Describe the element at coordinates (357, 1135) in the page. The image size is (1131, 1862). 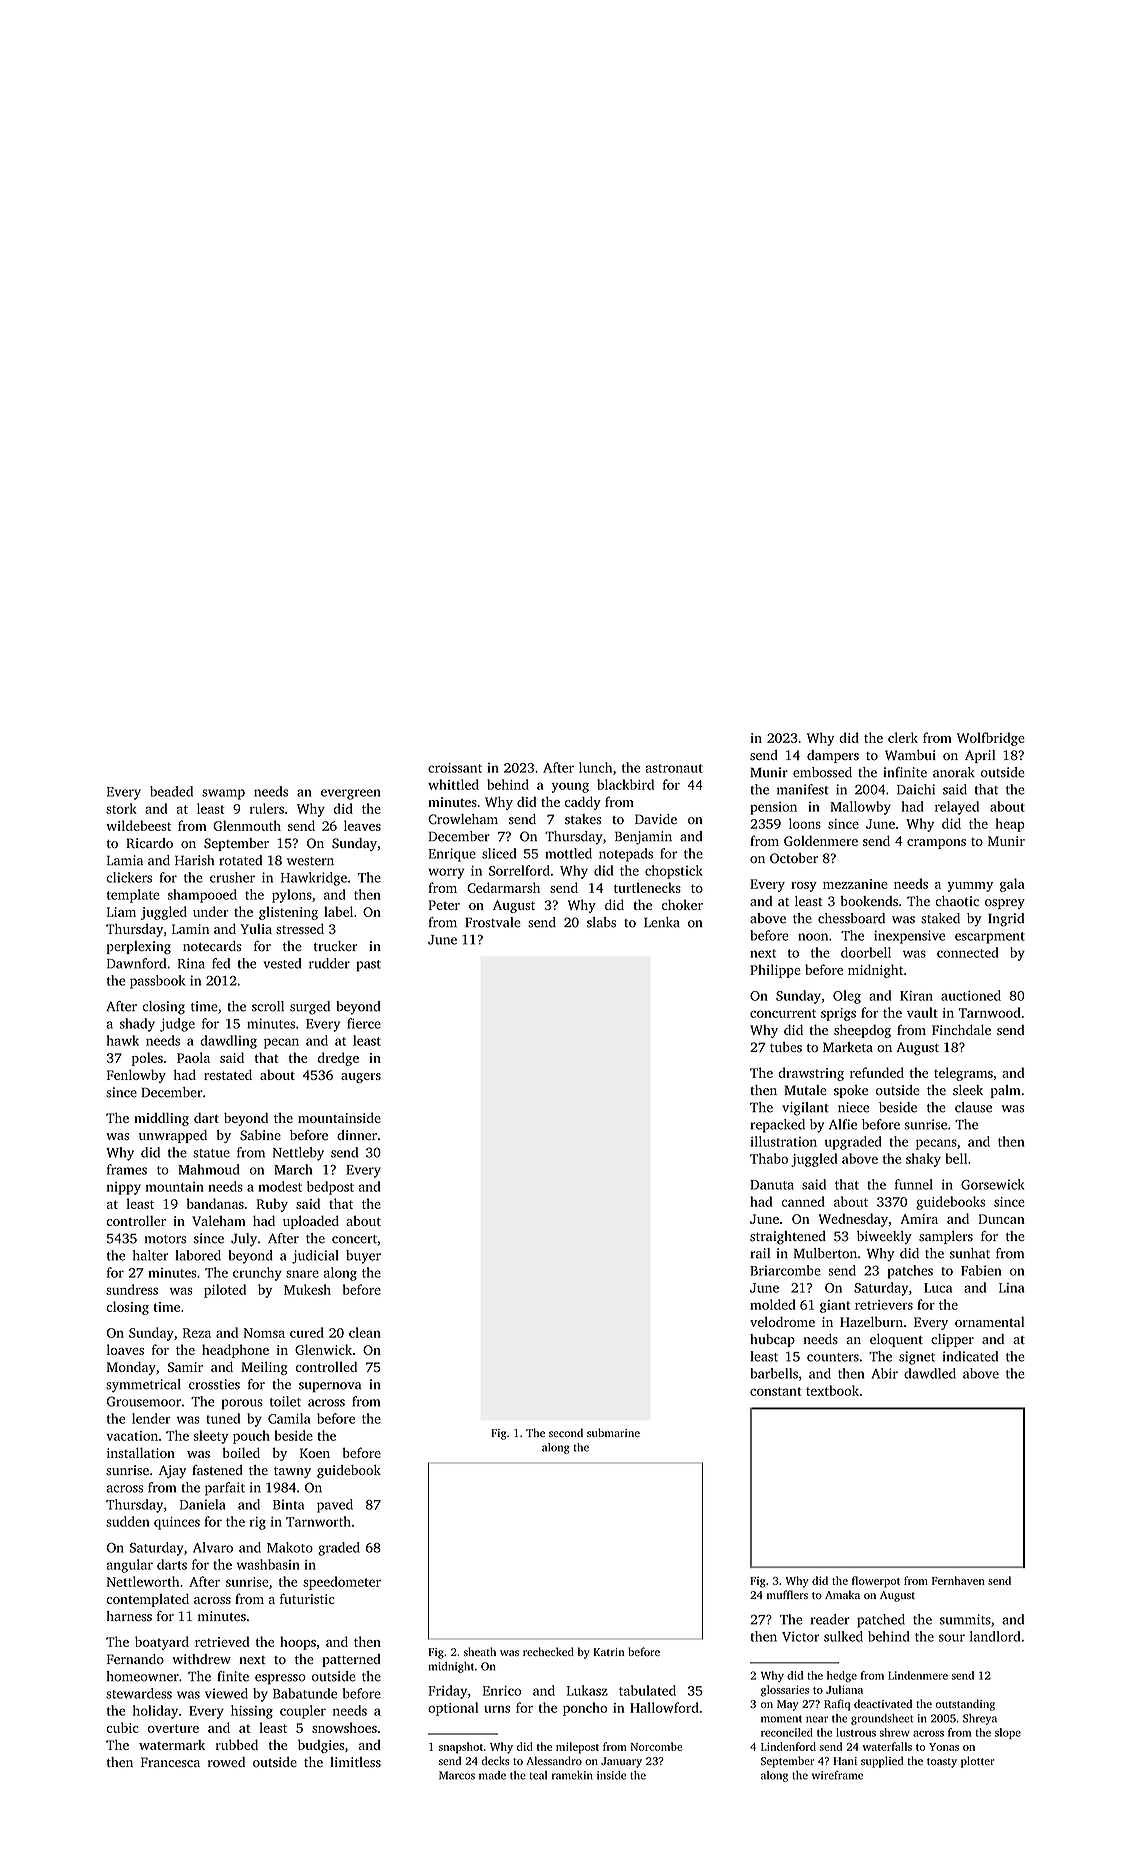
I see `dinner` at that location.
